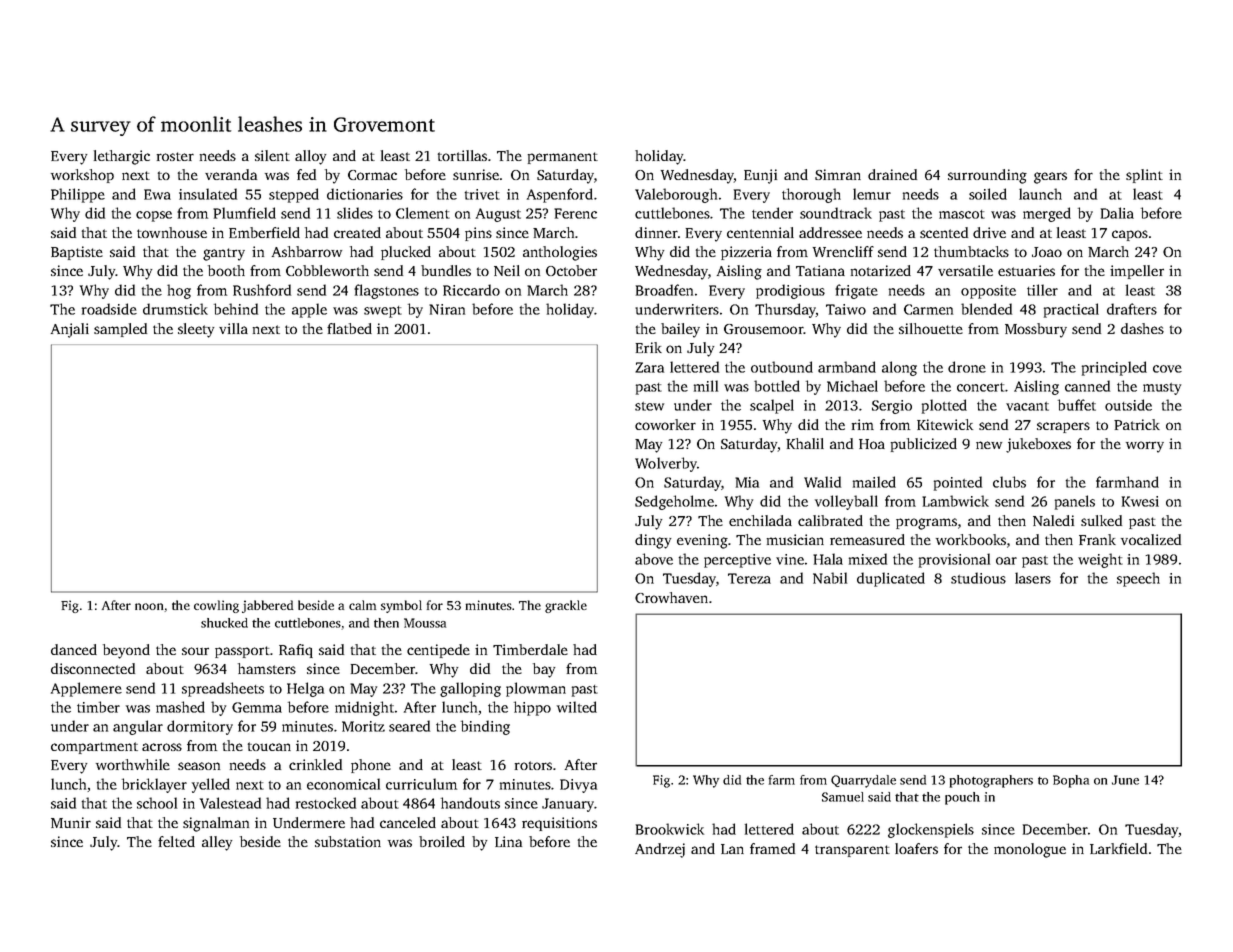  Describe the element at coordinates (760, 520) in the screenshot. I see `enchilada` at that location.
